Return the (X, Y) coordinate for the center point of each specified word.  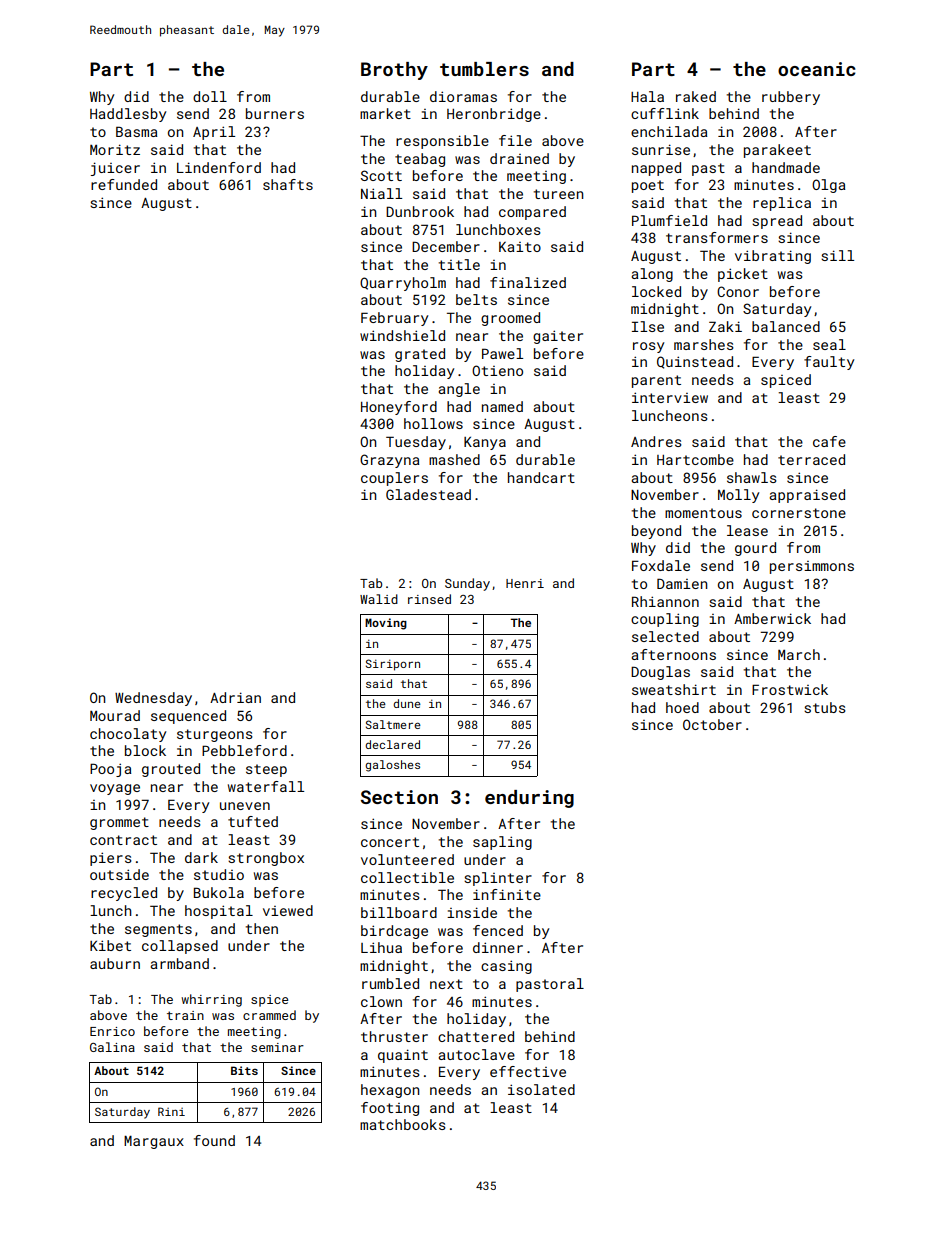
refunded (124, 184)
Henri (525, 583)
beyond (656, 532)
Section (399, 797)
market (385, 113)
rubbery (791, 98)
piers (111, 859)
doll (210, 96)
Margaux (154, 1142)
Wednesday (153, 699)
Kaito (520, 247)
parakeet (777, 151)
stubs (825, 707)
